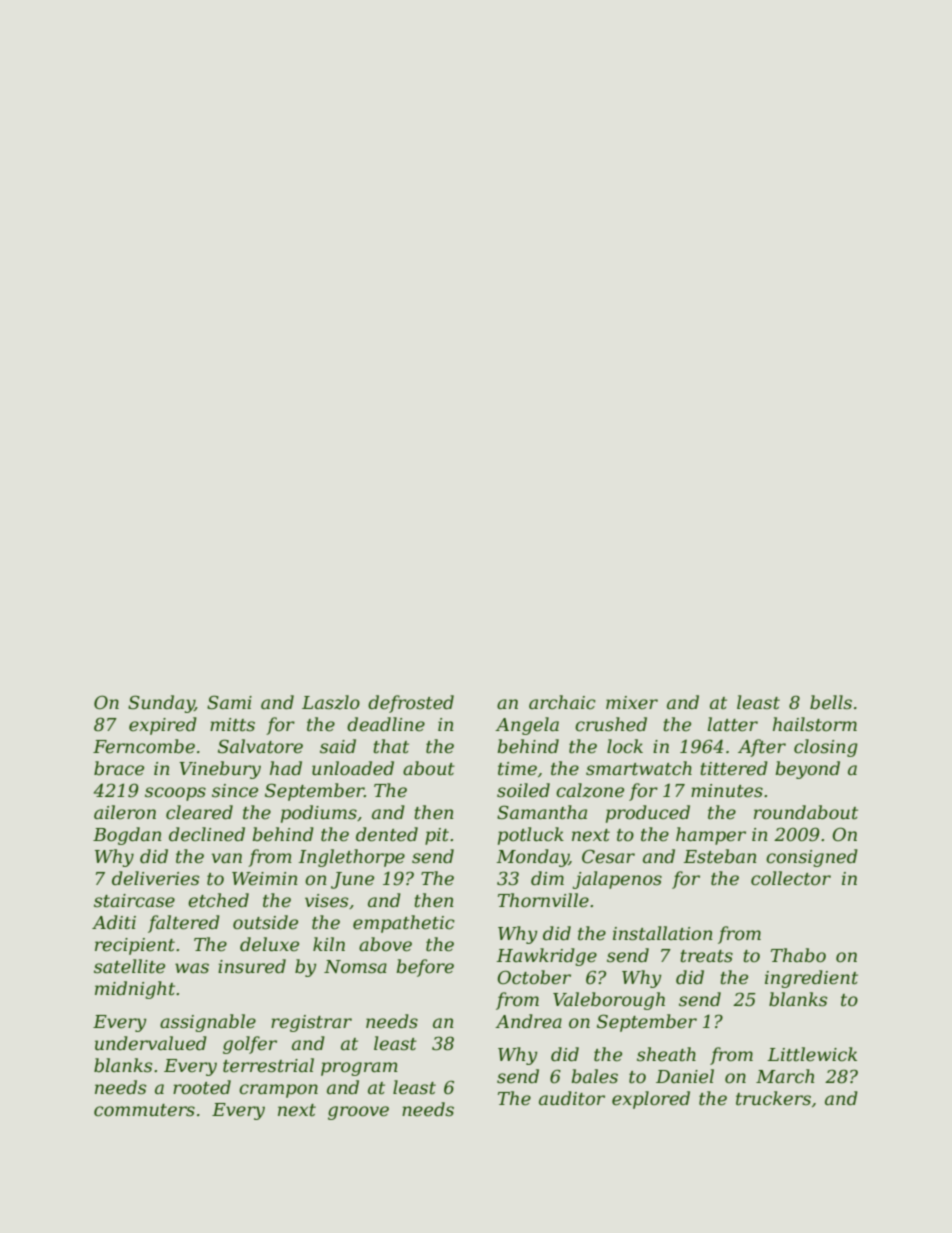  I want to click on bales, so click(595, 1076).
